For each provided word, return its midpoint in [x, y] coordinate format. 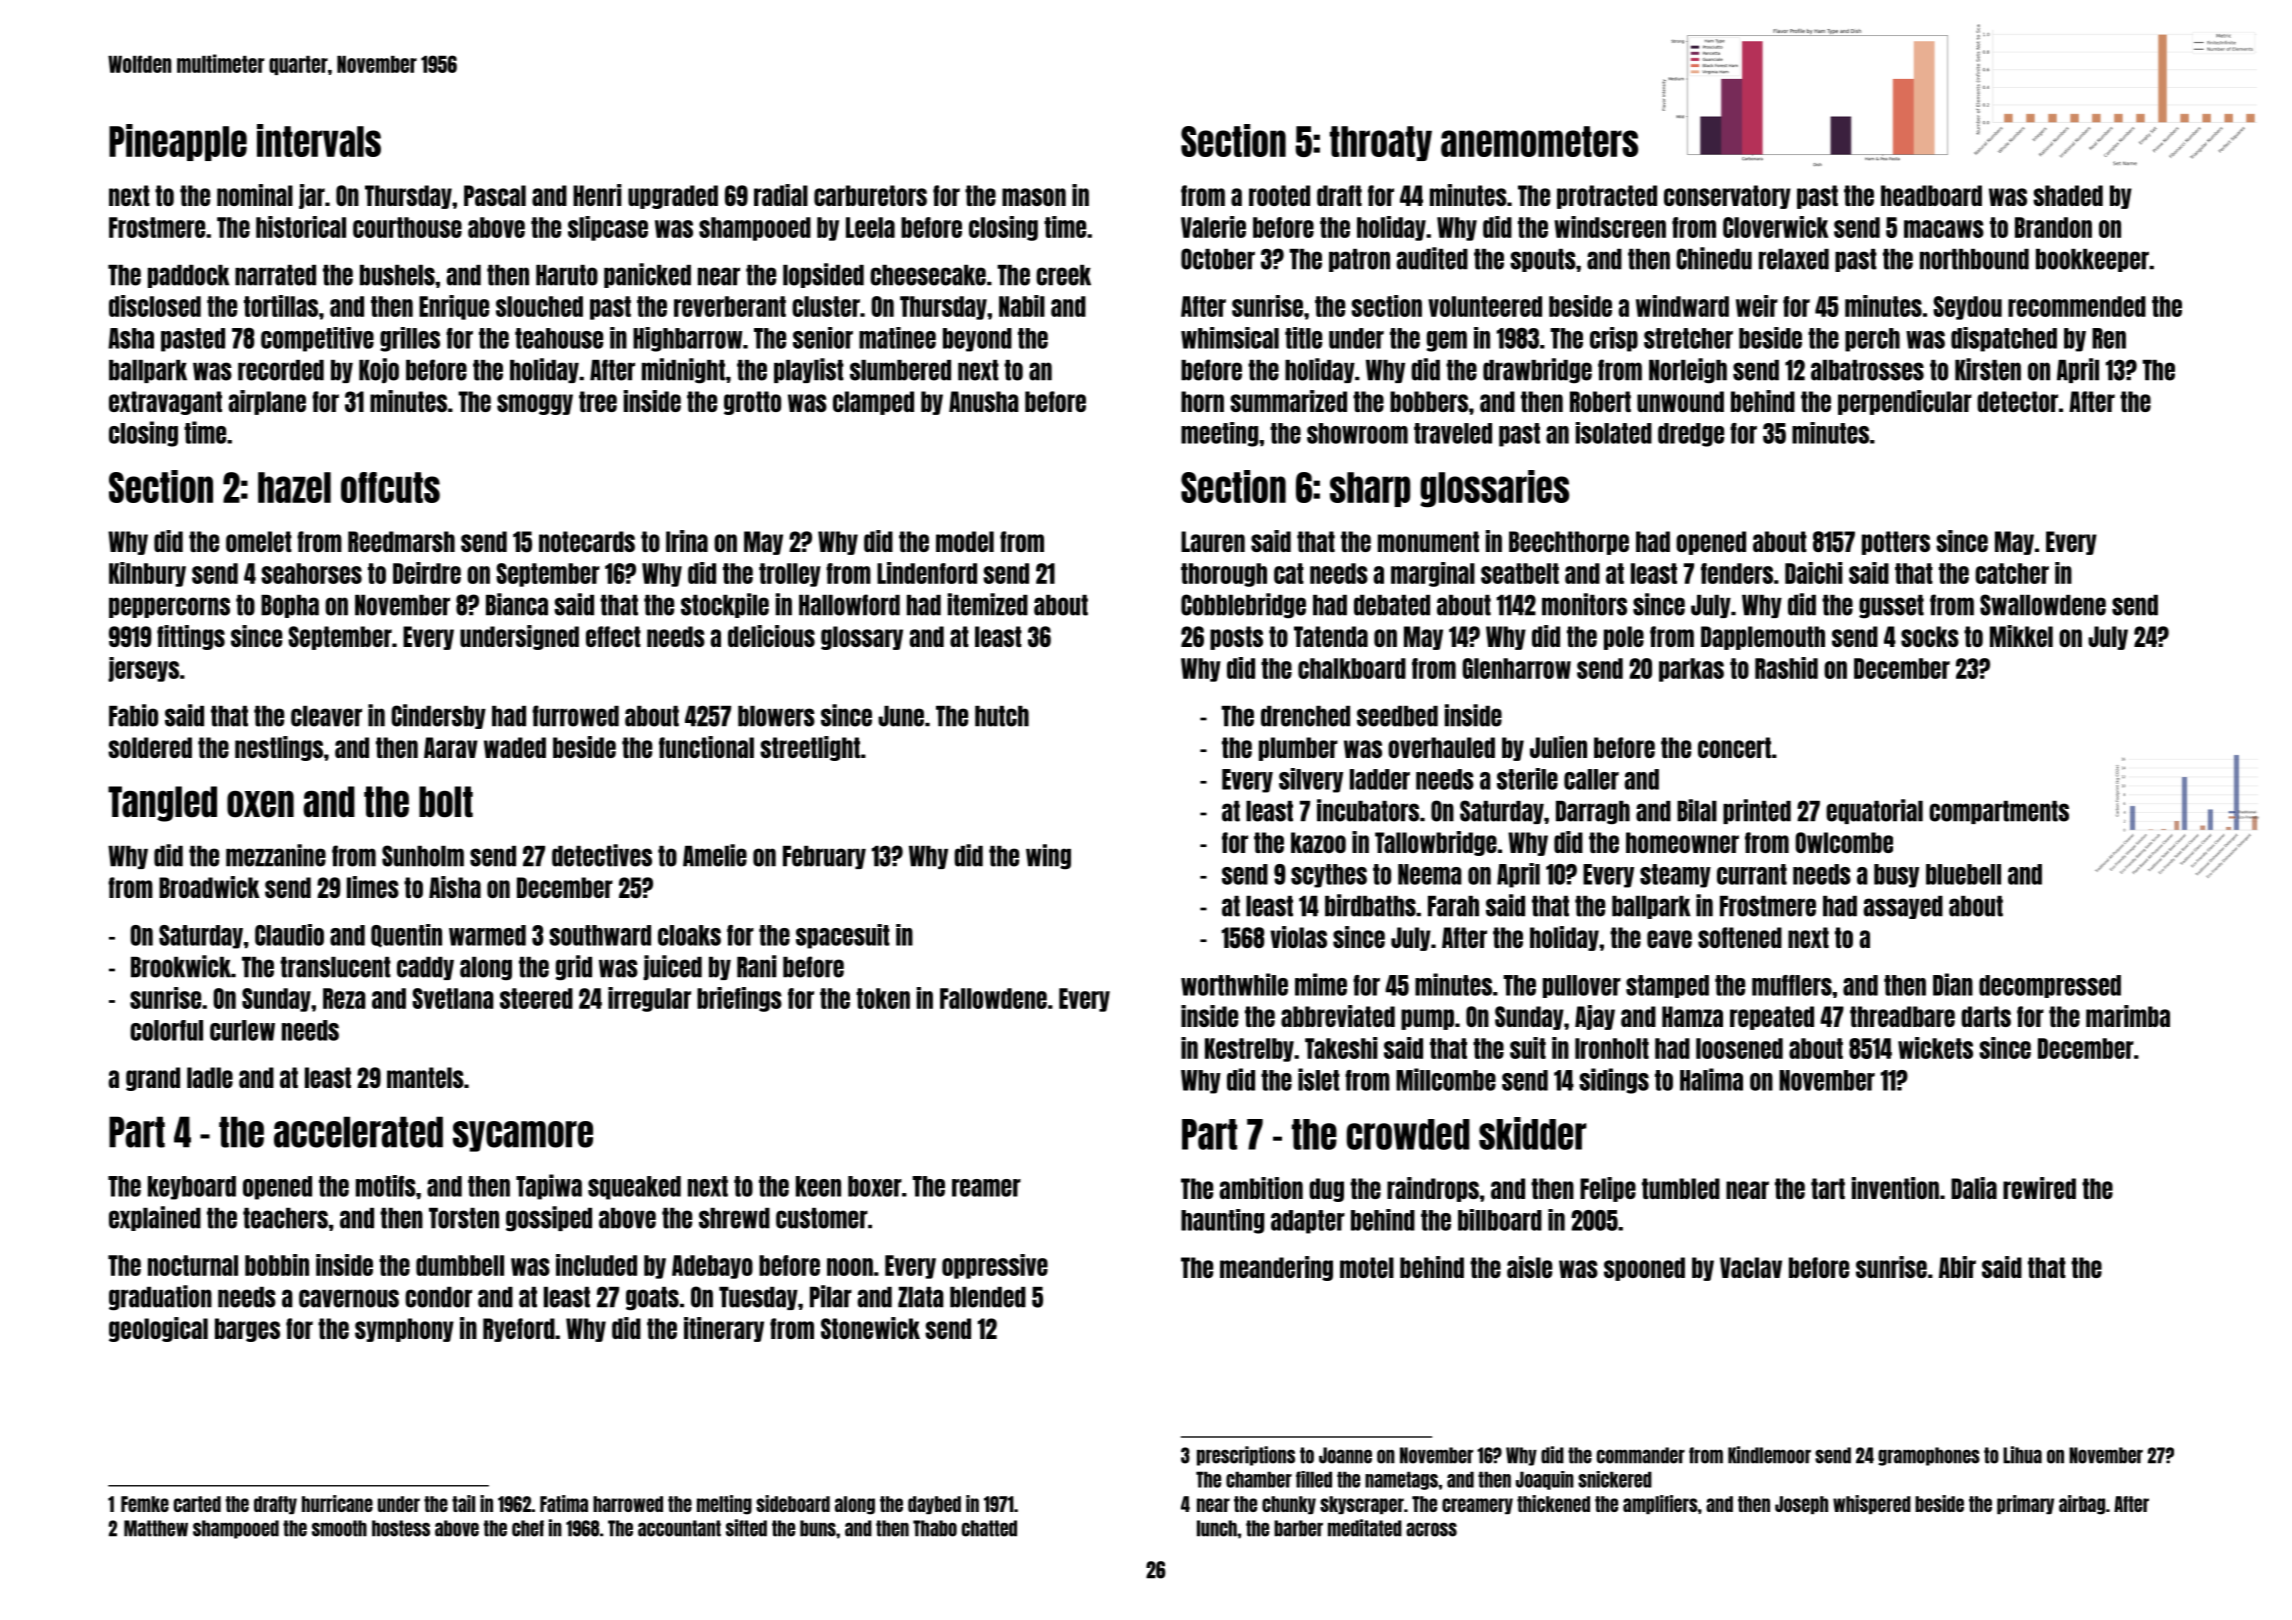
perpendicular [1905, 402]
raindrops [1433, 1189]
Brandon [2053, 227]
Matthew [156, 1528]
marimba [2128, 1016]
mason [1034, 197]
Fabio [133, 715]
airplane [267, 402]
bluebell [1963, 874]
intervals [319, 140]
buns [818, 1528]
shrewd [734, 1218]
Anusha [984, 401]
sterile [1527, 779]
